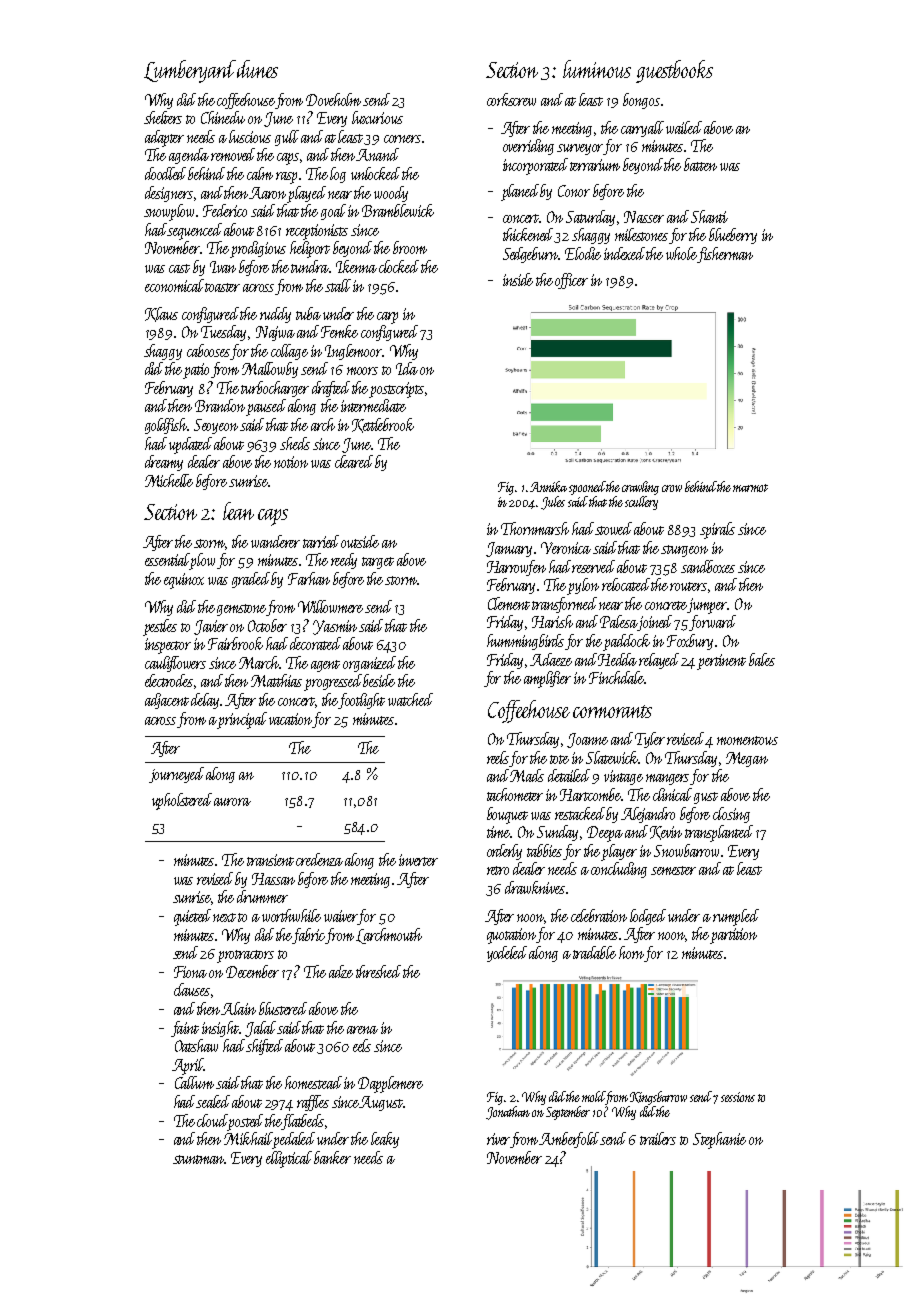 Image resolution: width=924 pixels, height=1314 pixels. What do you see at coordinates (257, 69) in the image?
I see `dunes` at bounding box center [257, 69].
